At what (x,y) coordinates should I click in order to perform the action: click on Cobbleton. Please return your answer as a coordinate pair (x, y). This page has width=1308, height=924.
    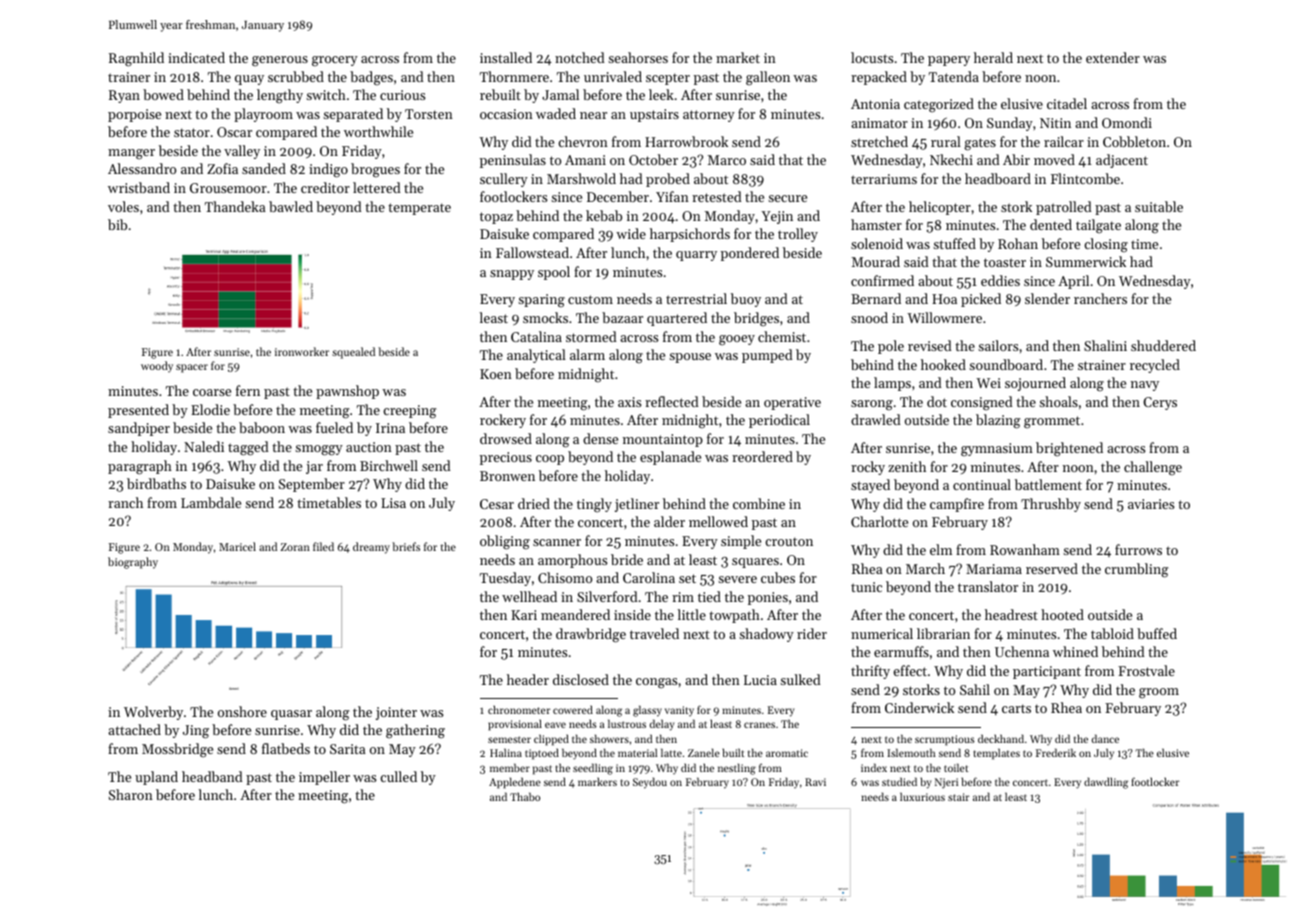
    Looking at the image, I should click on (1134, 141).
